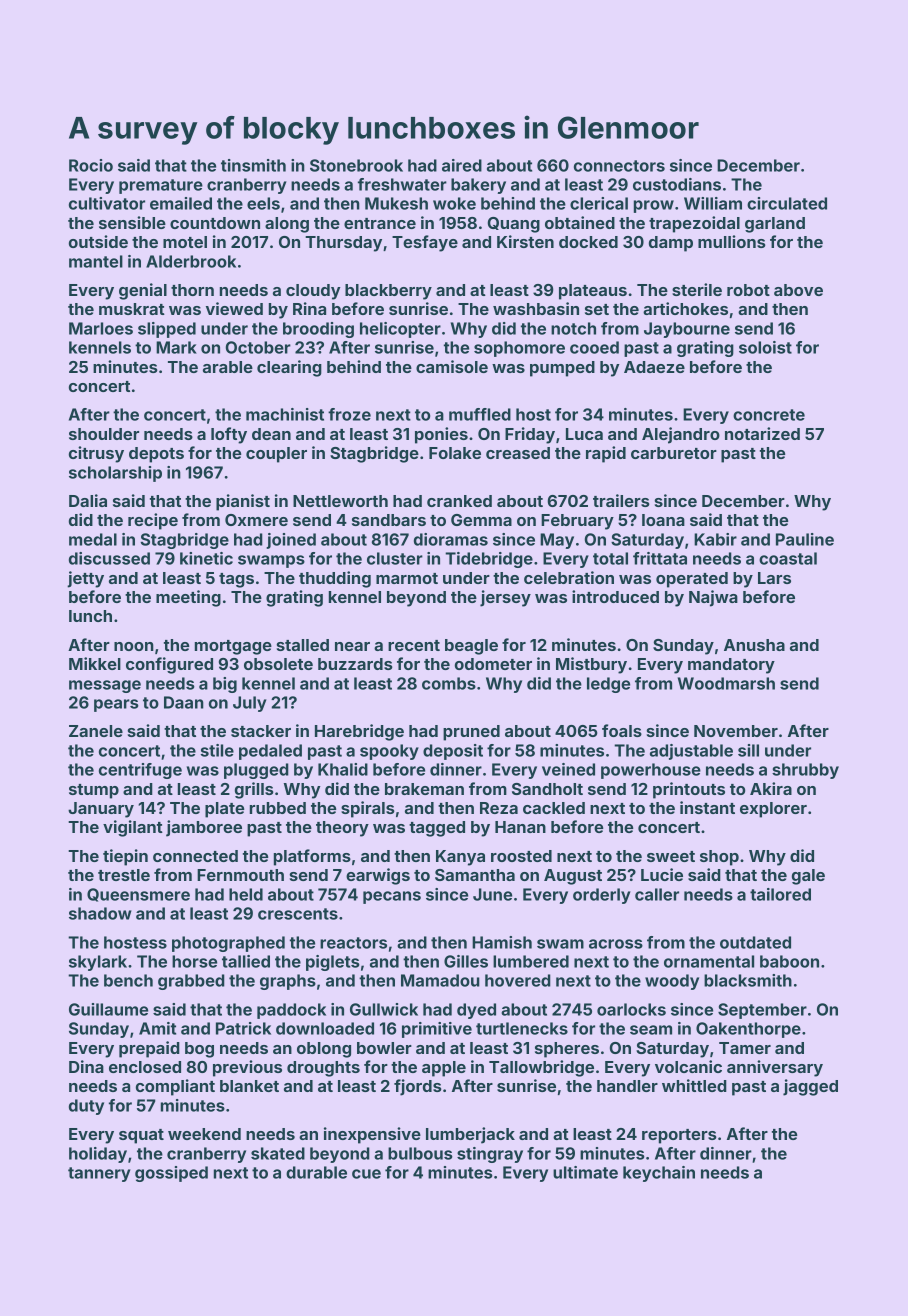 Image resolution: width=908 pixels, height=1316 pixels. I want to click on Alderbrook, so click(191, 261).
